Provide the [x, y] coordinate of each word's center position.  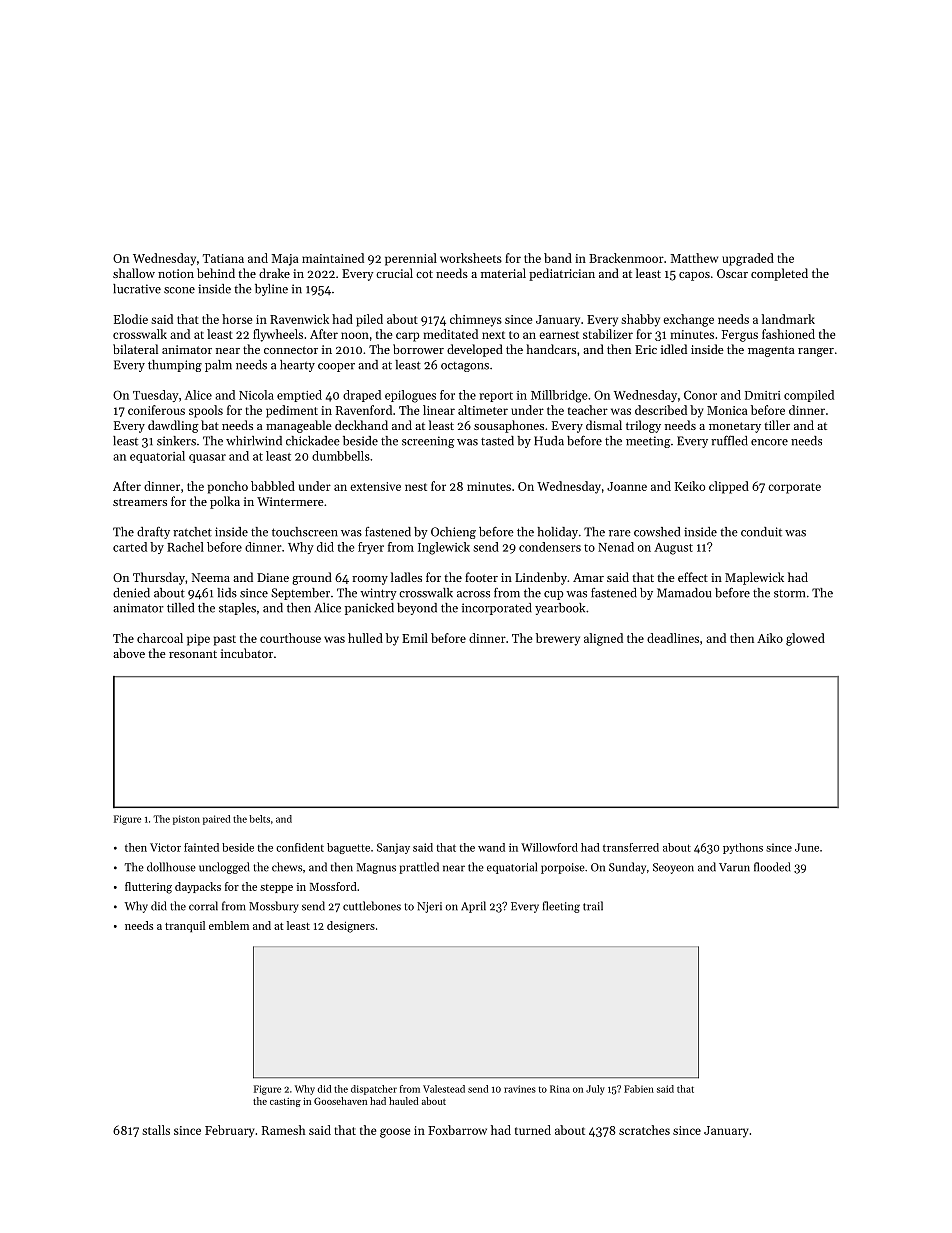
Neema [211, 577]
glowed [805, 639]
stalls [156, 1130]
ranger [816, 352]
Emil [415, 638]
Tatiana [223, 258]
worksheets [471, 258]
